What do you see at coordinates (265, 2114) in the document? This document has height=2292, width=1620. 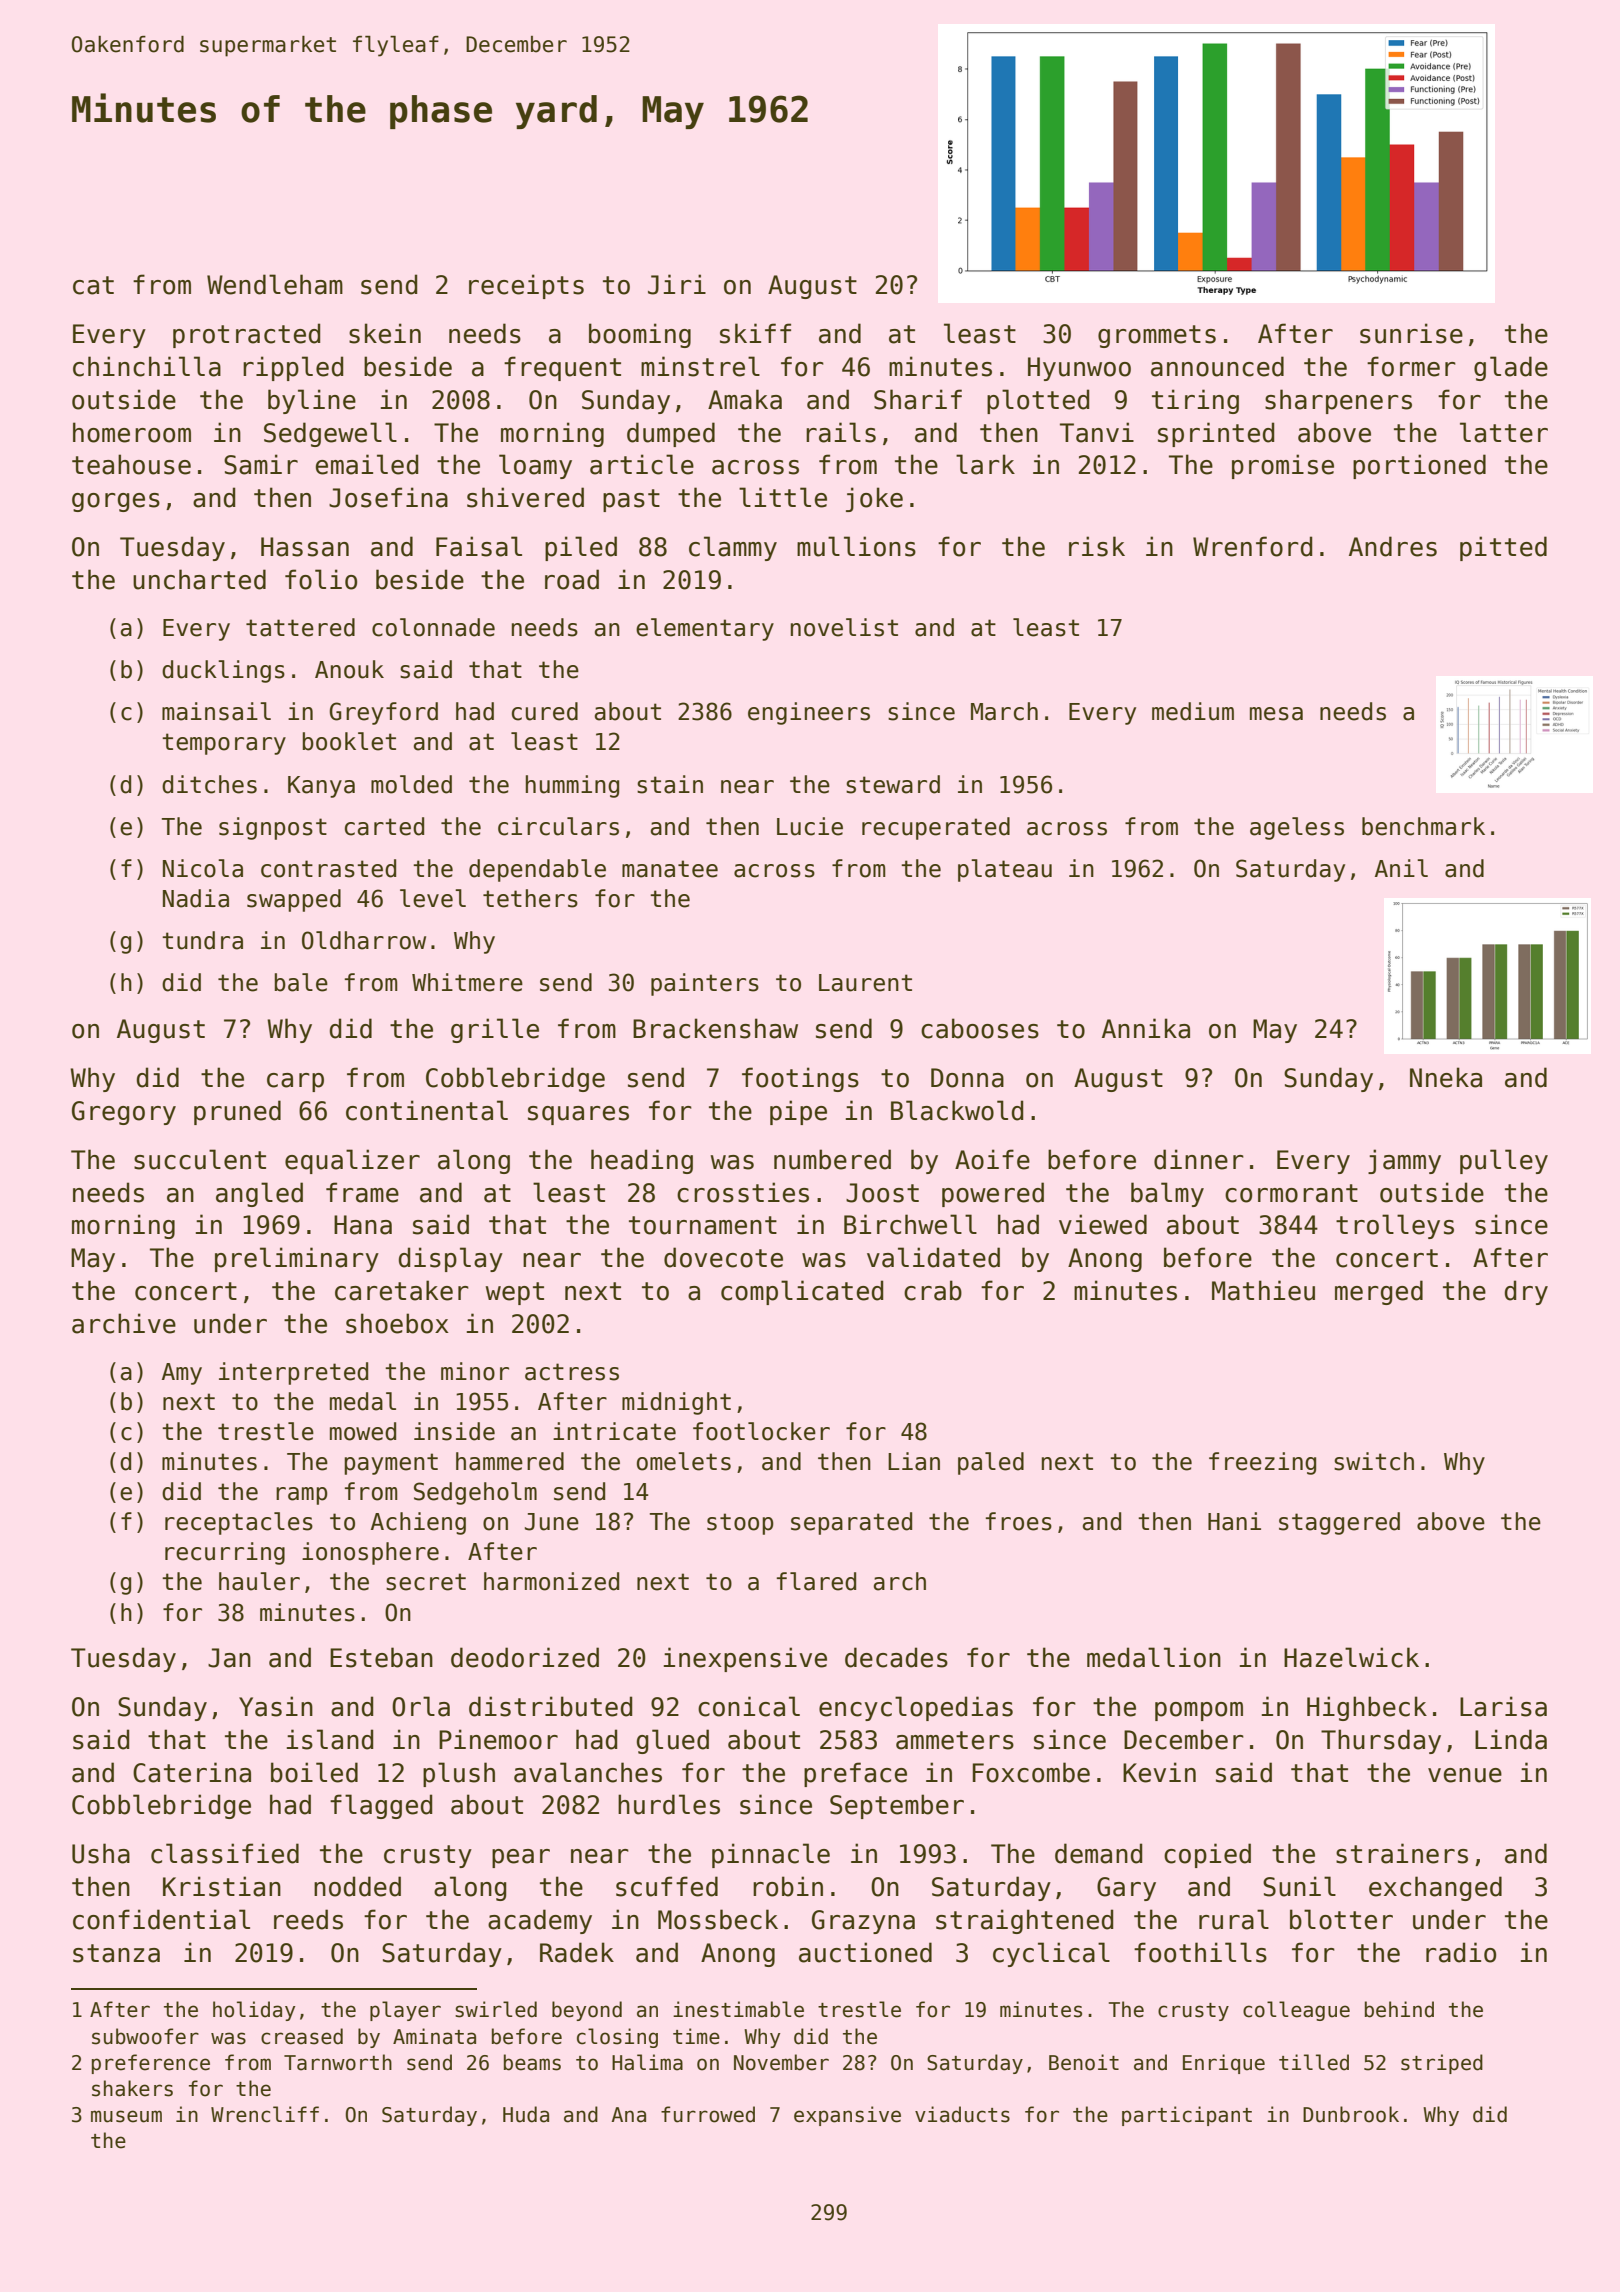 I see `Wrencliff` at bounding box center [265, 2114].
